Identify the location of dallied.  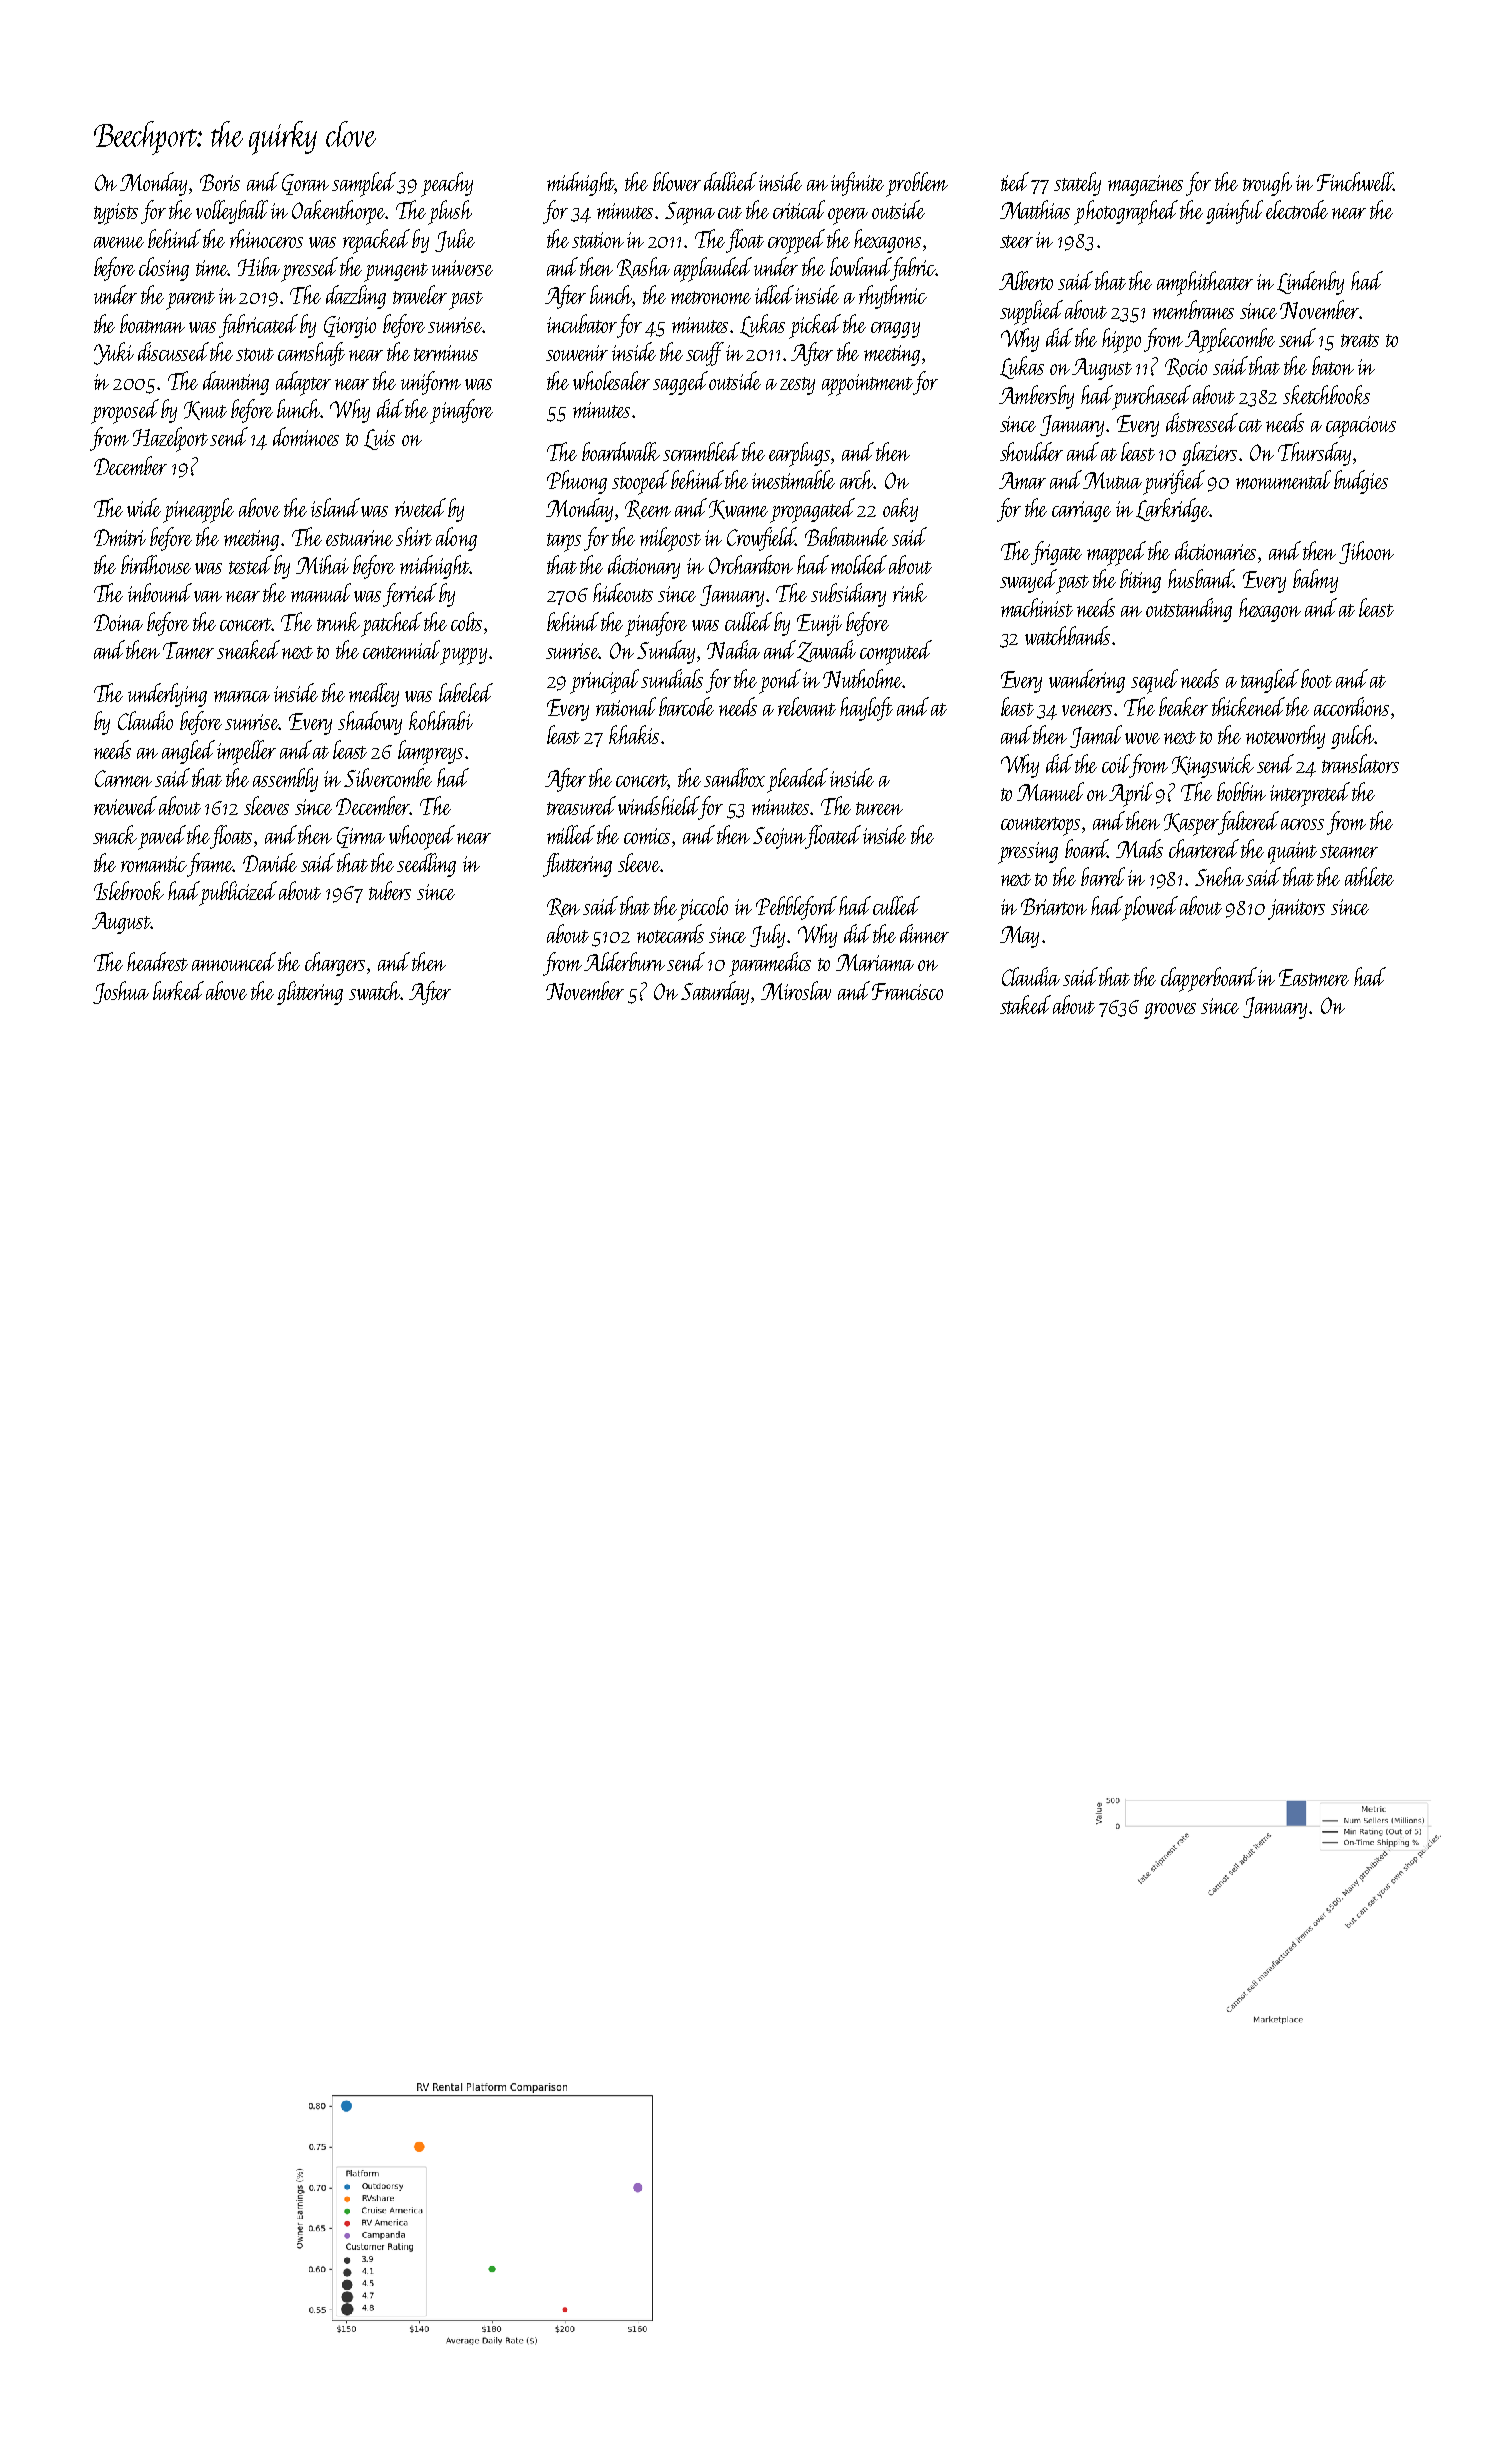
(730, 181).
